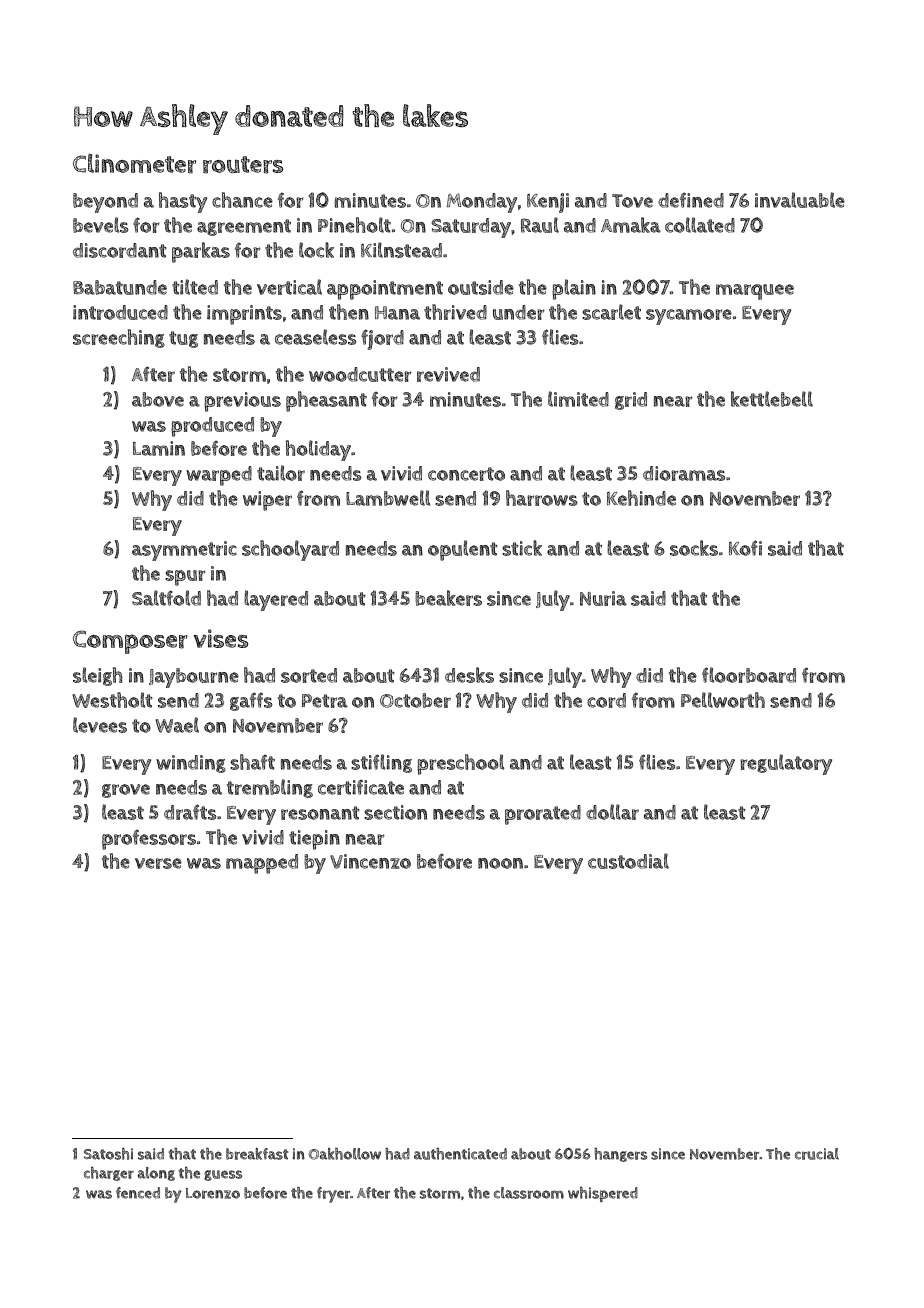 The width and height of the document is (924, 1308). What do you see at coordinates (105, 203) in the document?
I see `beyond` at bounding box center [105, 203].
